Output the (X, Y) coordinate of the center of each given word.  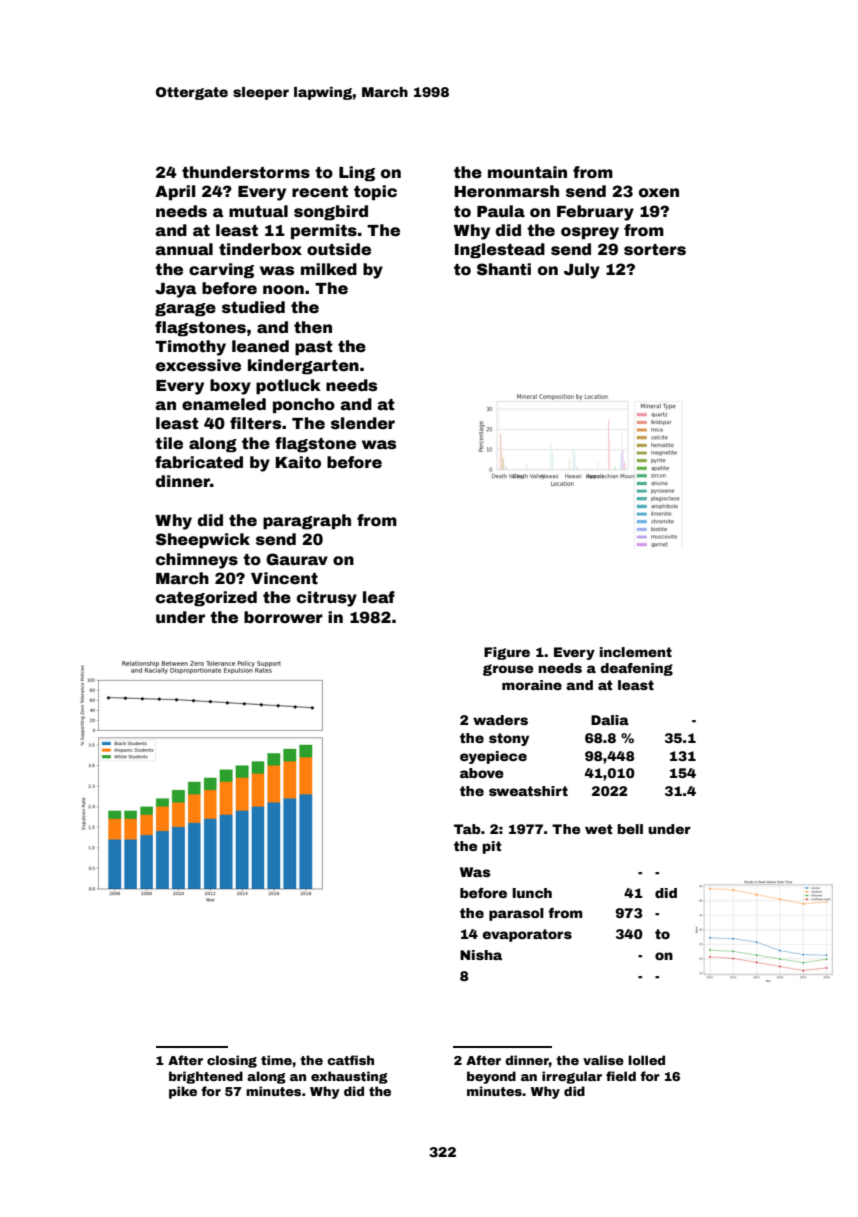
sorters (655, 250)
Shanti (504, 269)
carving (221, 271)
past (314, 348)
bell (630, 829)
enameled (224, 404)
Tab (467, 829)
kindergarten (303, 367)
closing (232, 1061)
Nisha (481, 955)
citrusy (327, 599)
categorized (206, 599)
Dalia (610, 720)
